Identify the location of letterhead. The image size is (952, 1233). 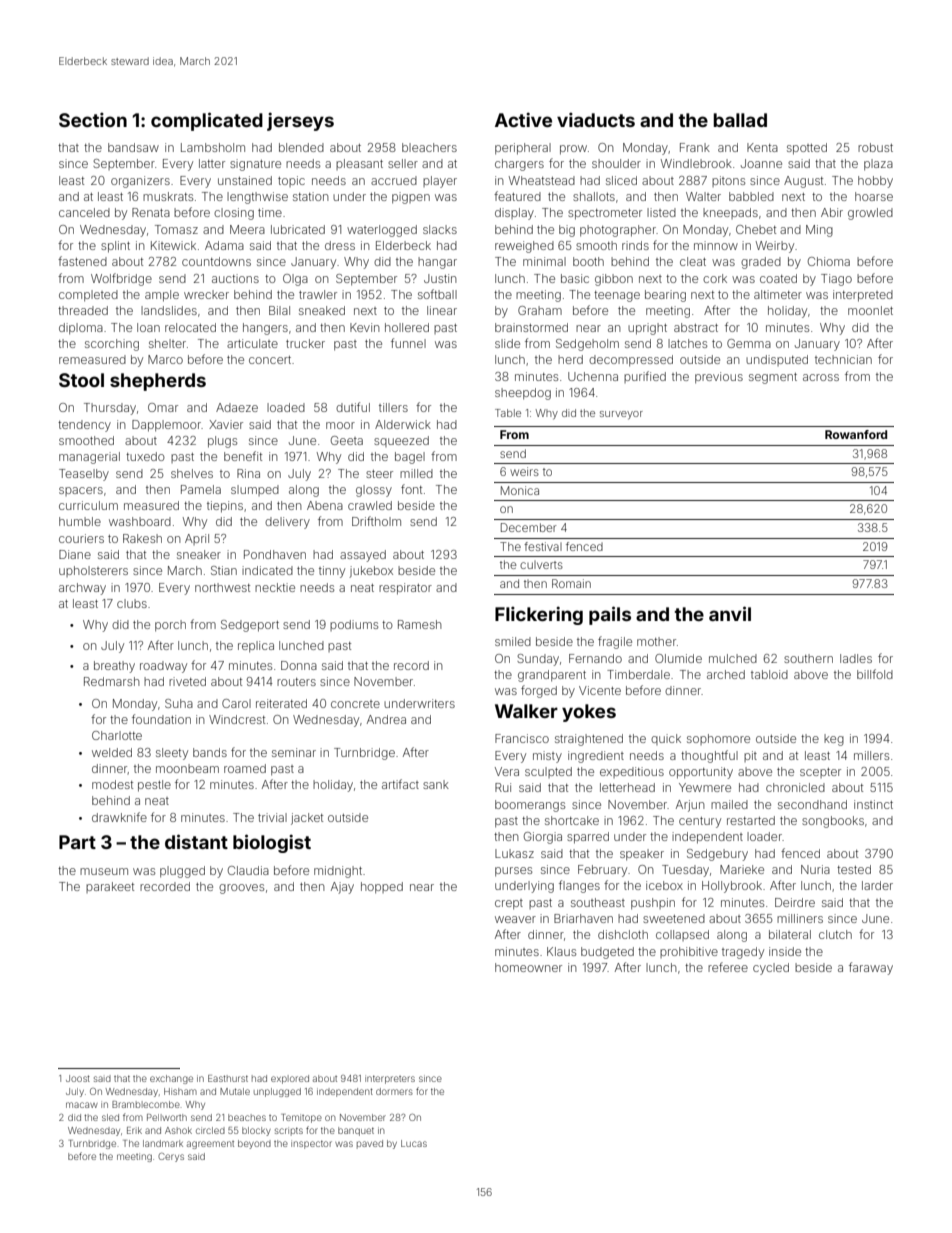
(627, 787).
